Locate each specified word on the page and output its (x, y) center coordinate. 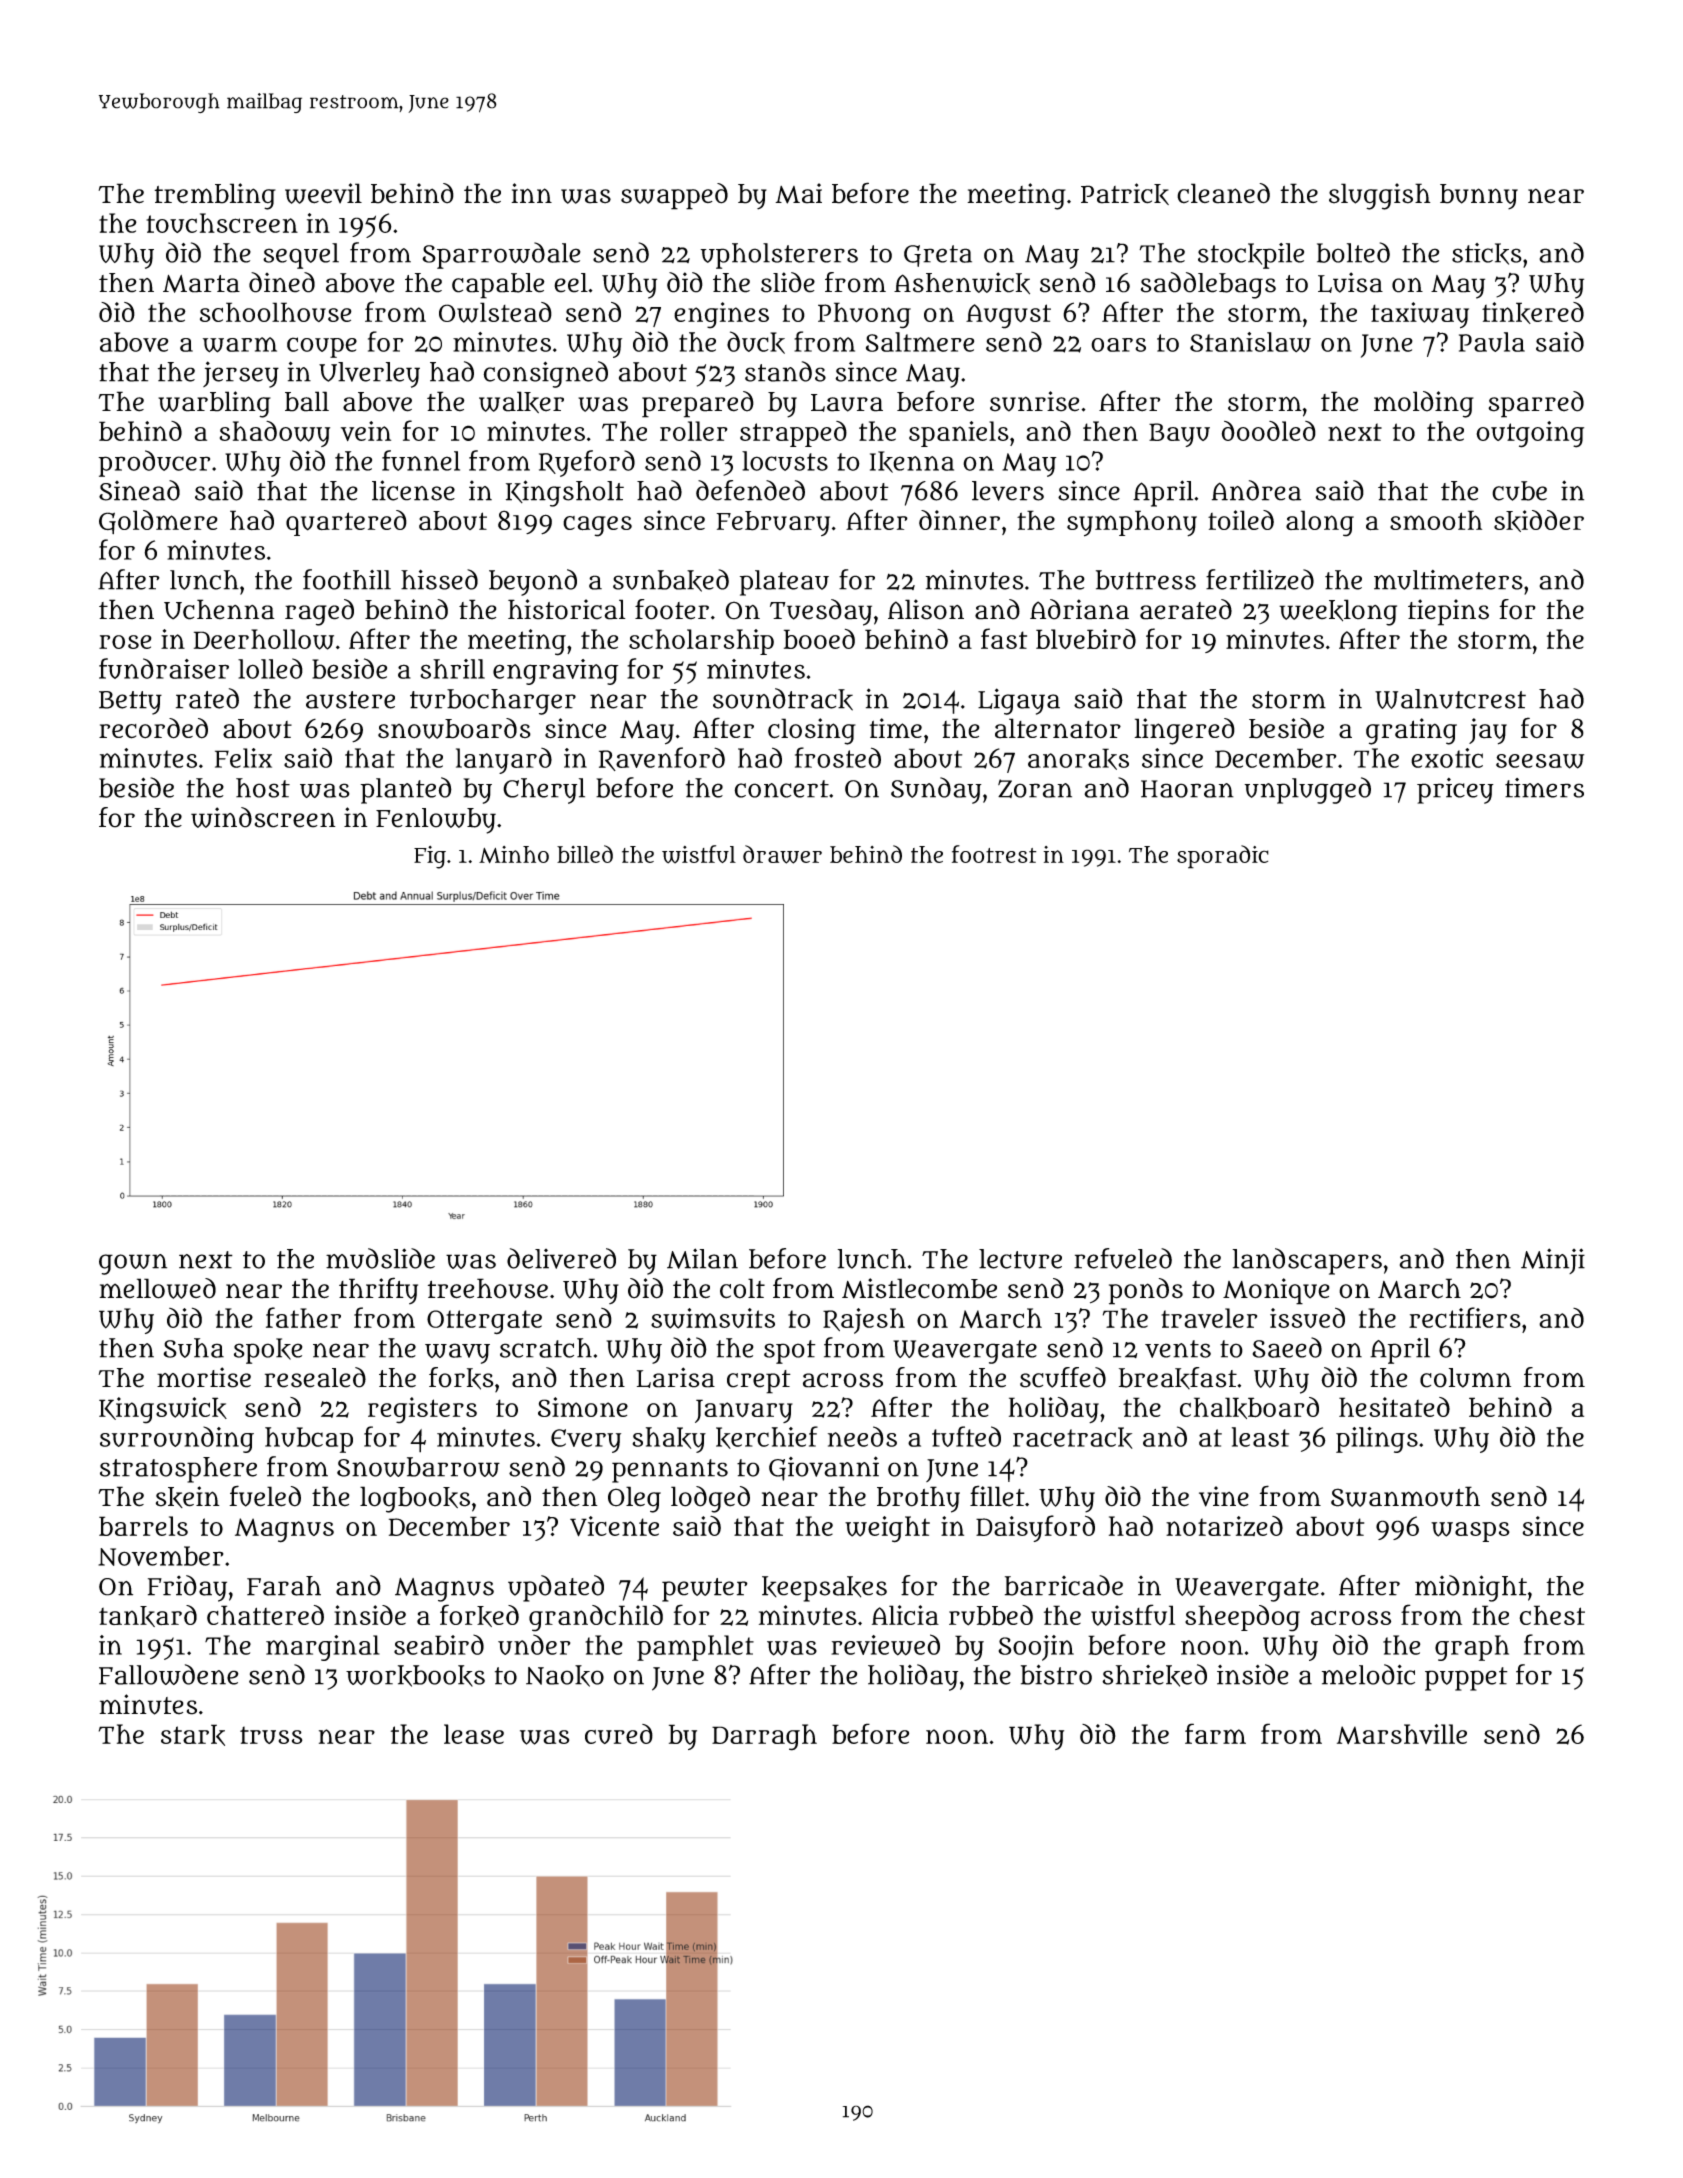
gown (133, 1264)
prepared (698, 404)
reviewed (885, 1645)
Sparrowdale (501, 255)
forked (479, 1615)
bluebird (1086, 639)
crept (759, 1382)
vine (1224, 1496)
